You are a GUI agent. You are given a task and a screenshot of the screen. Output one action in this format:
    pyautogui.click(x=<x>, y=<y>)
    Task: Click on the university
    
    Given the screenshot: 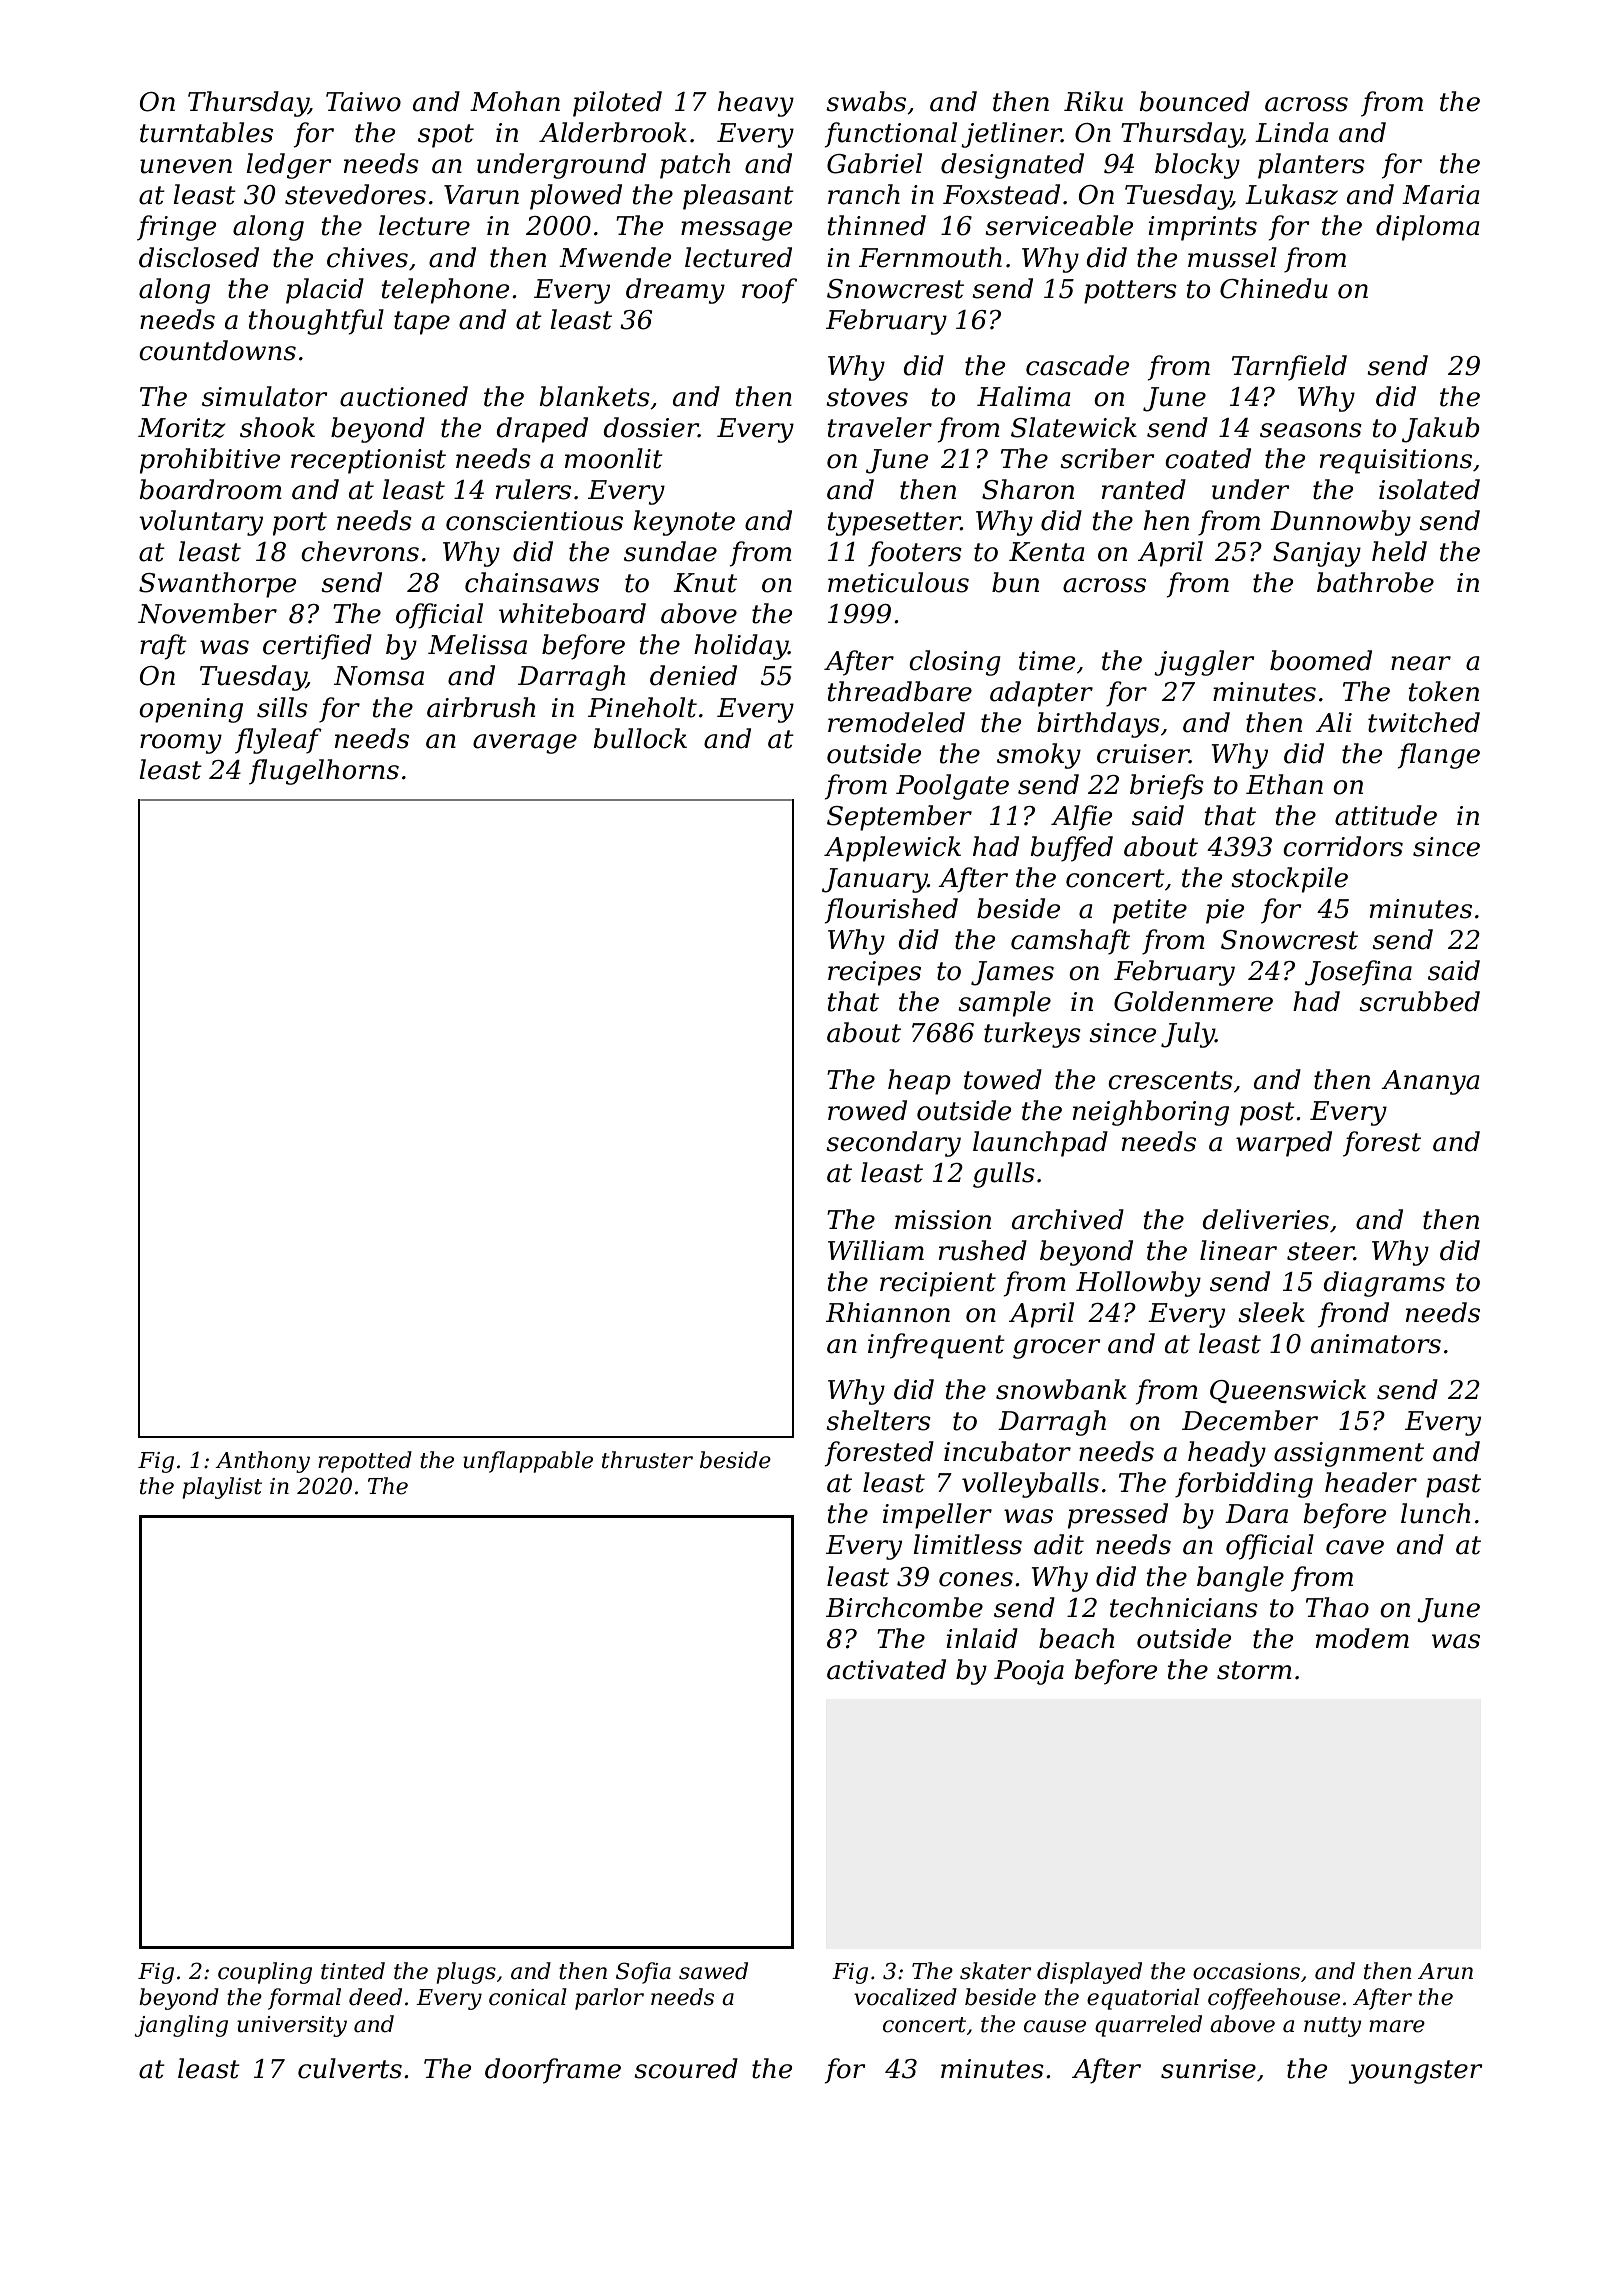 What is the action you would take?
    pyautogui.click(x=292, y=2026)
